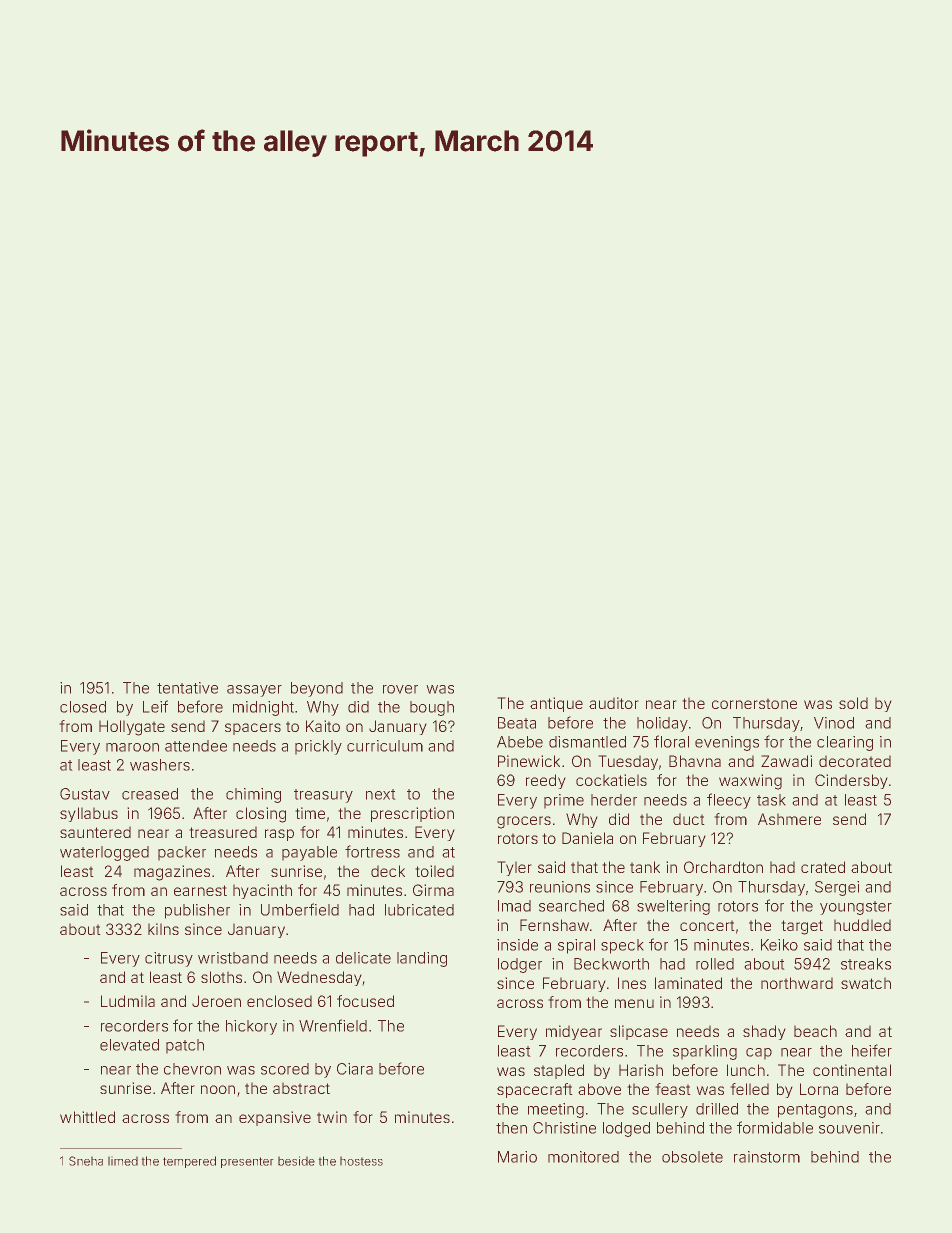 The height and width of the screenshot is (1233, 952). Describe the element at coordinates (754, 703) in the screenshot. I see `cornerstone` at that location.
